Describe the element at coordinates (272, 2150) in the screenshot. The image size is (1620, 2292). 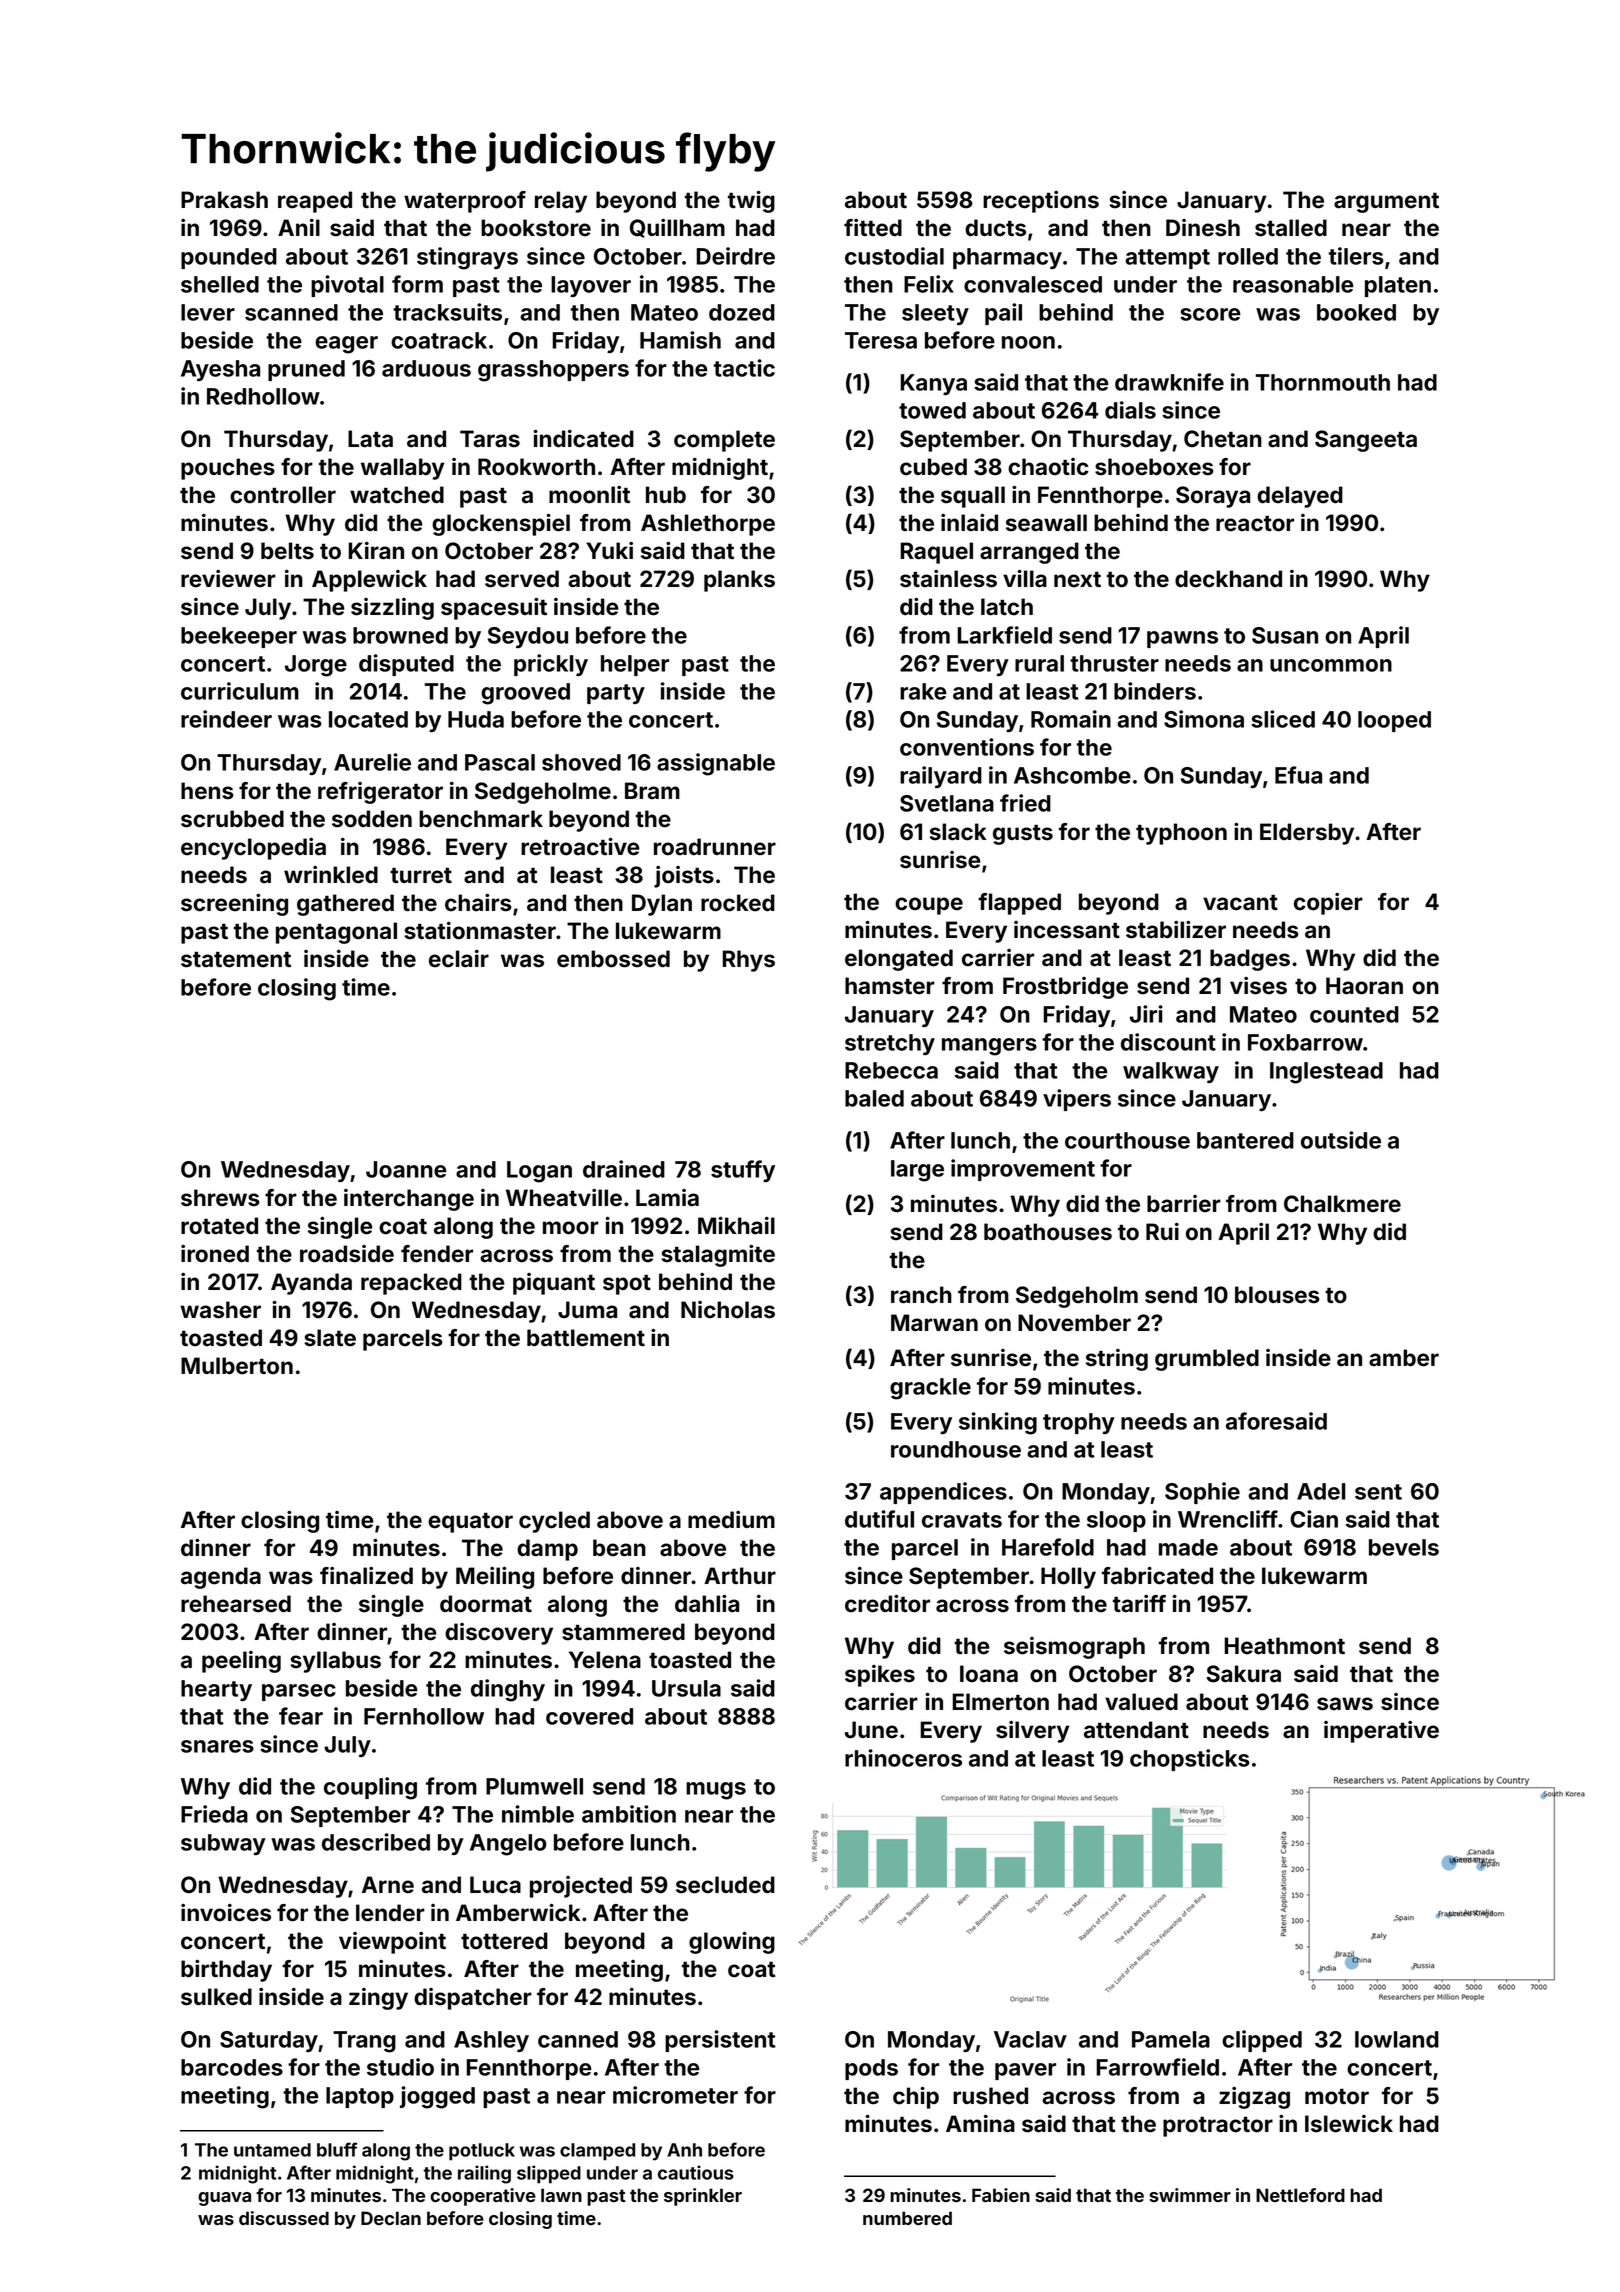
I see `untamed` at that location.
